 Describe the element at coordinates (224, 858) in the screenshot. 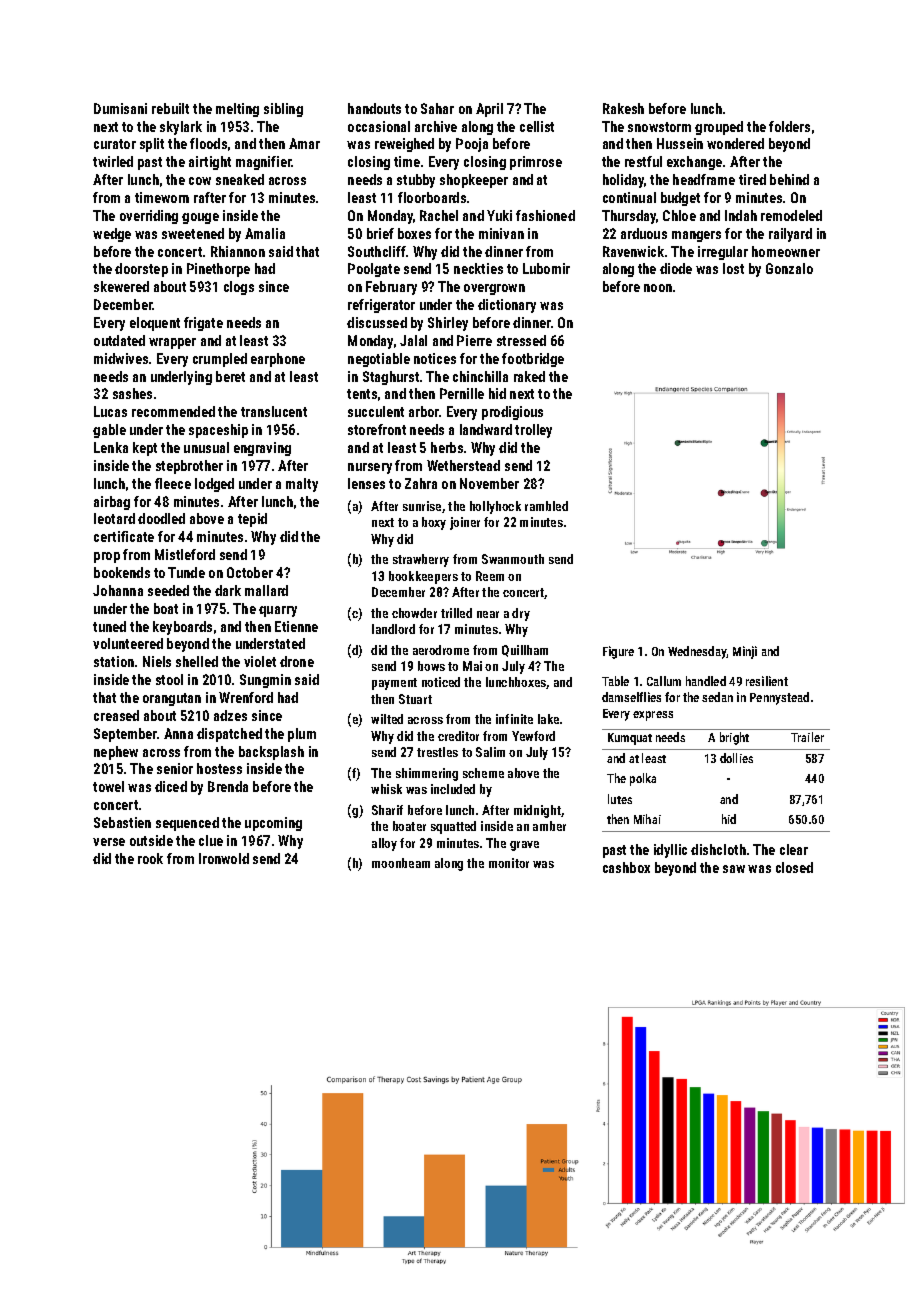

I see `Ironwold` at that location.
